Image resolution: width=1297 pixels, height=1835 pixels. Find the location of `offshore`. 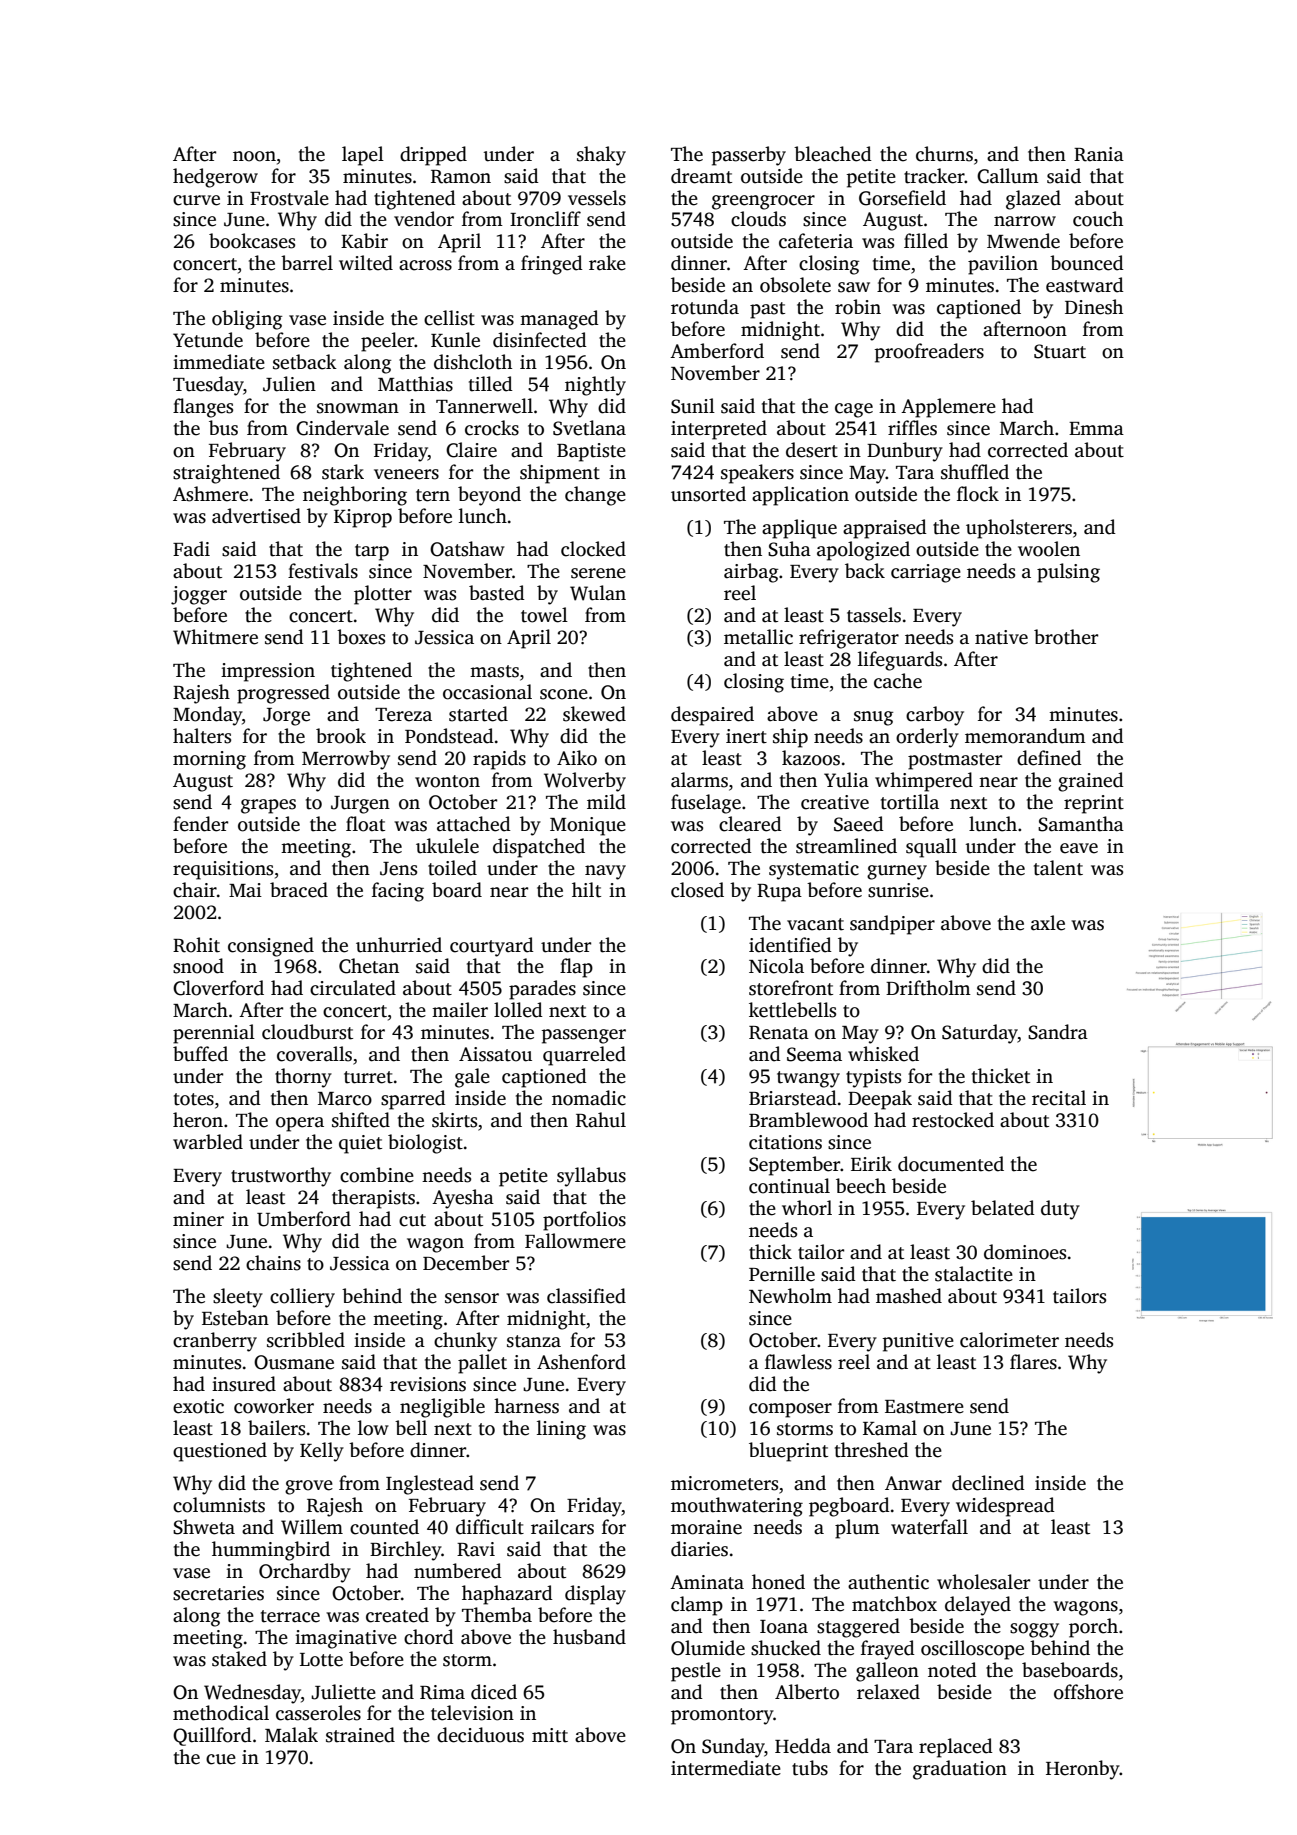

offshore is located at coordinates (1088, 1692).
